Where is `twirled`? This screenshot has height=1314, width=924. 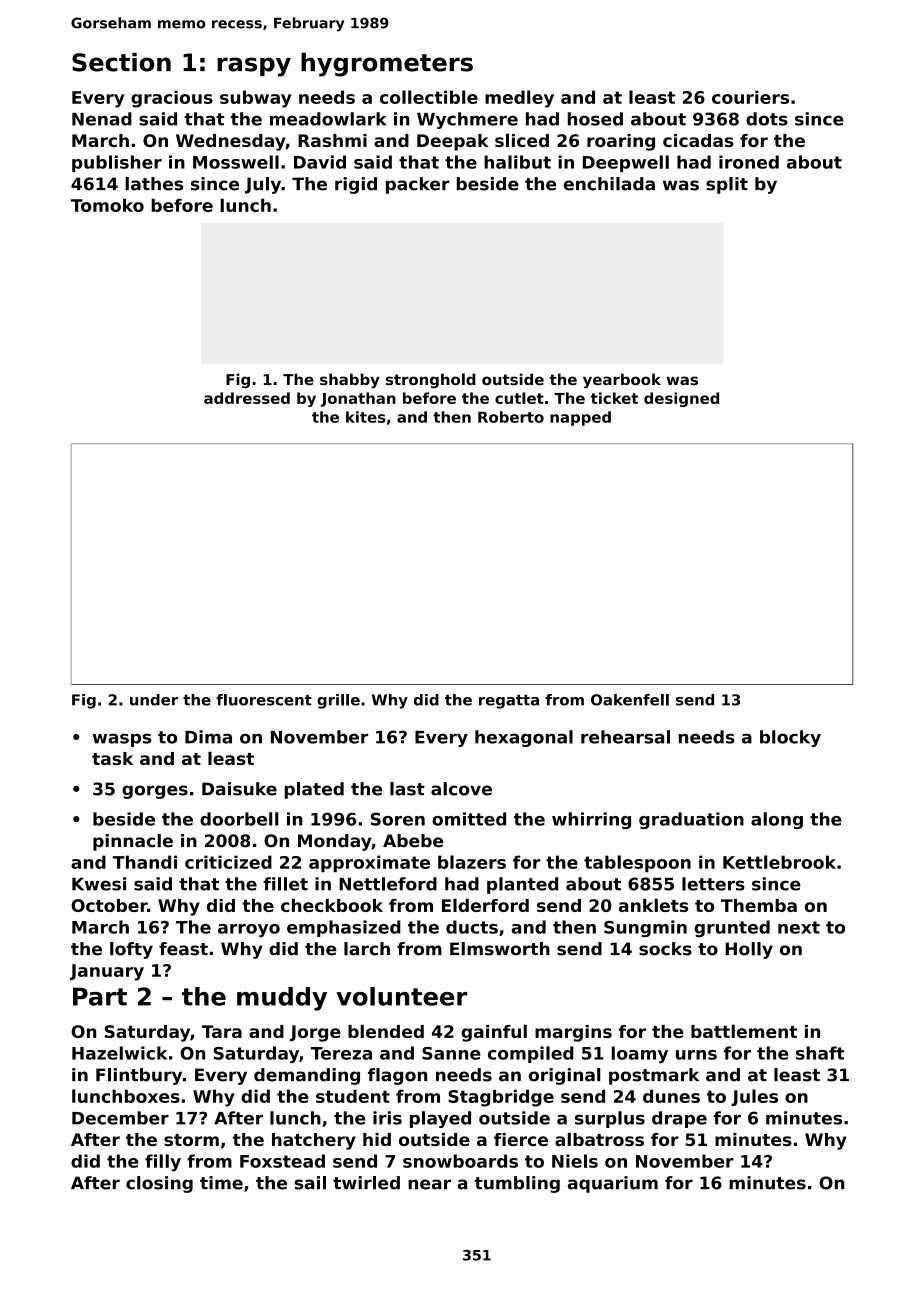 twirled is located at coordinates (366, 1183).
